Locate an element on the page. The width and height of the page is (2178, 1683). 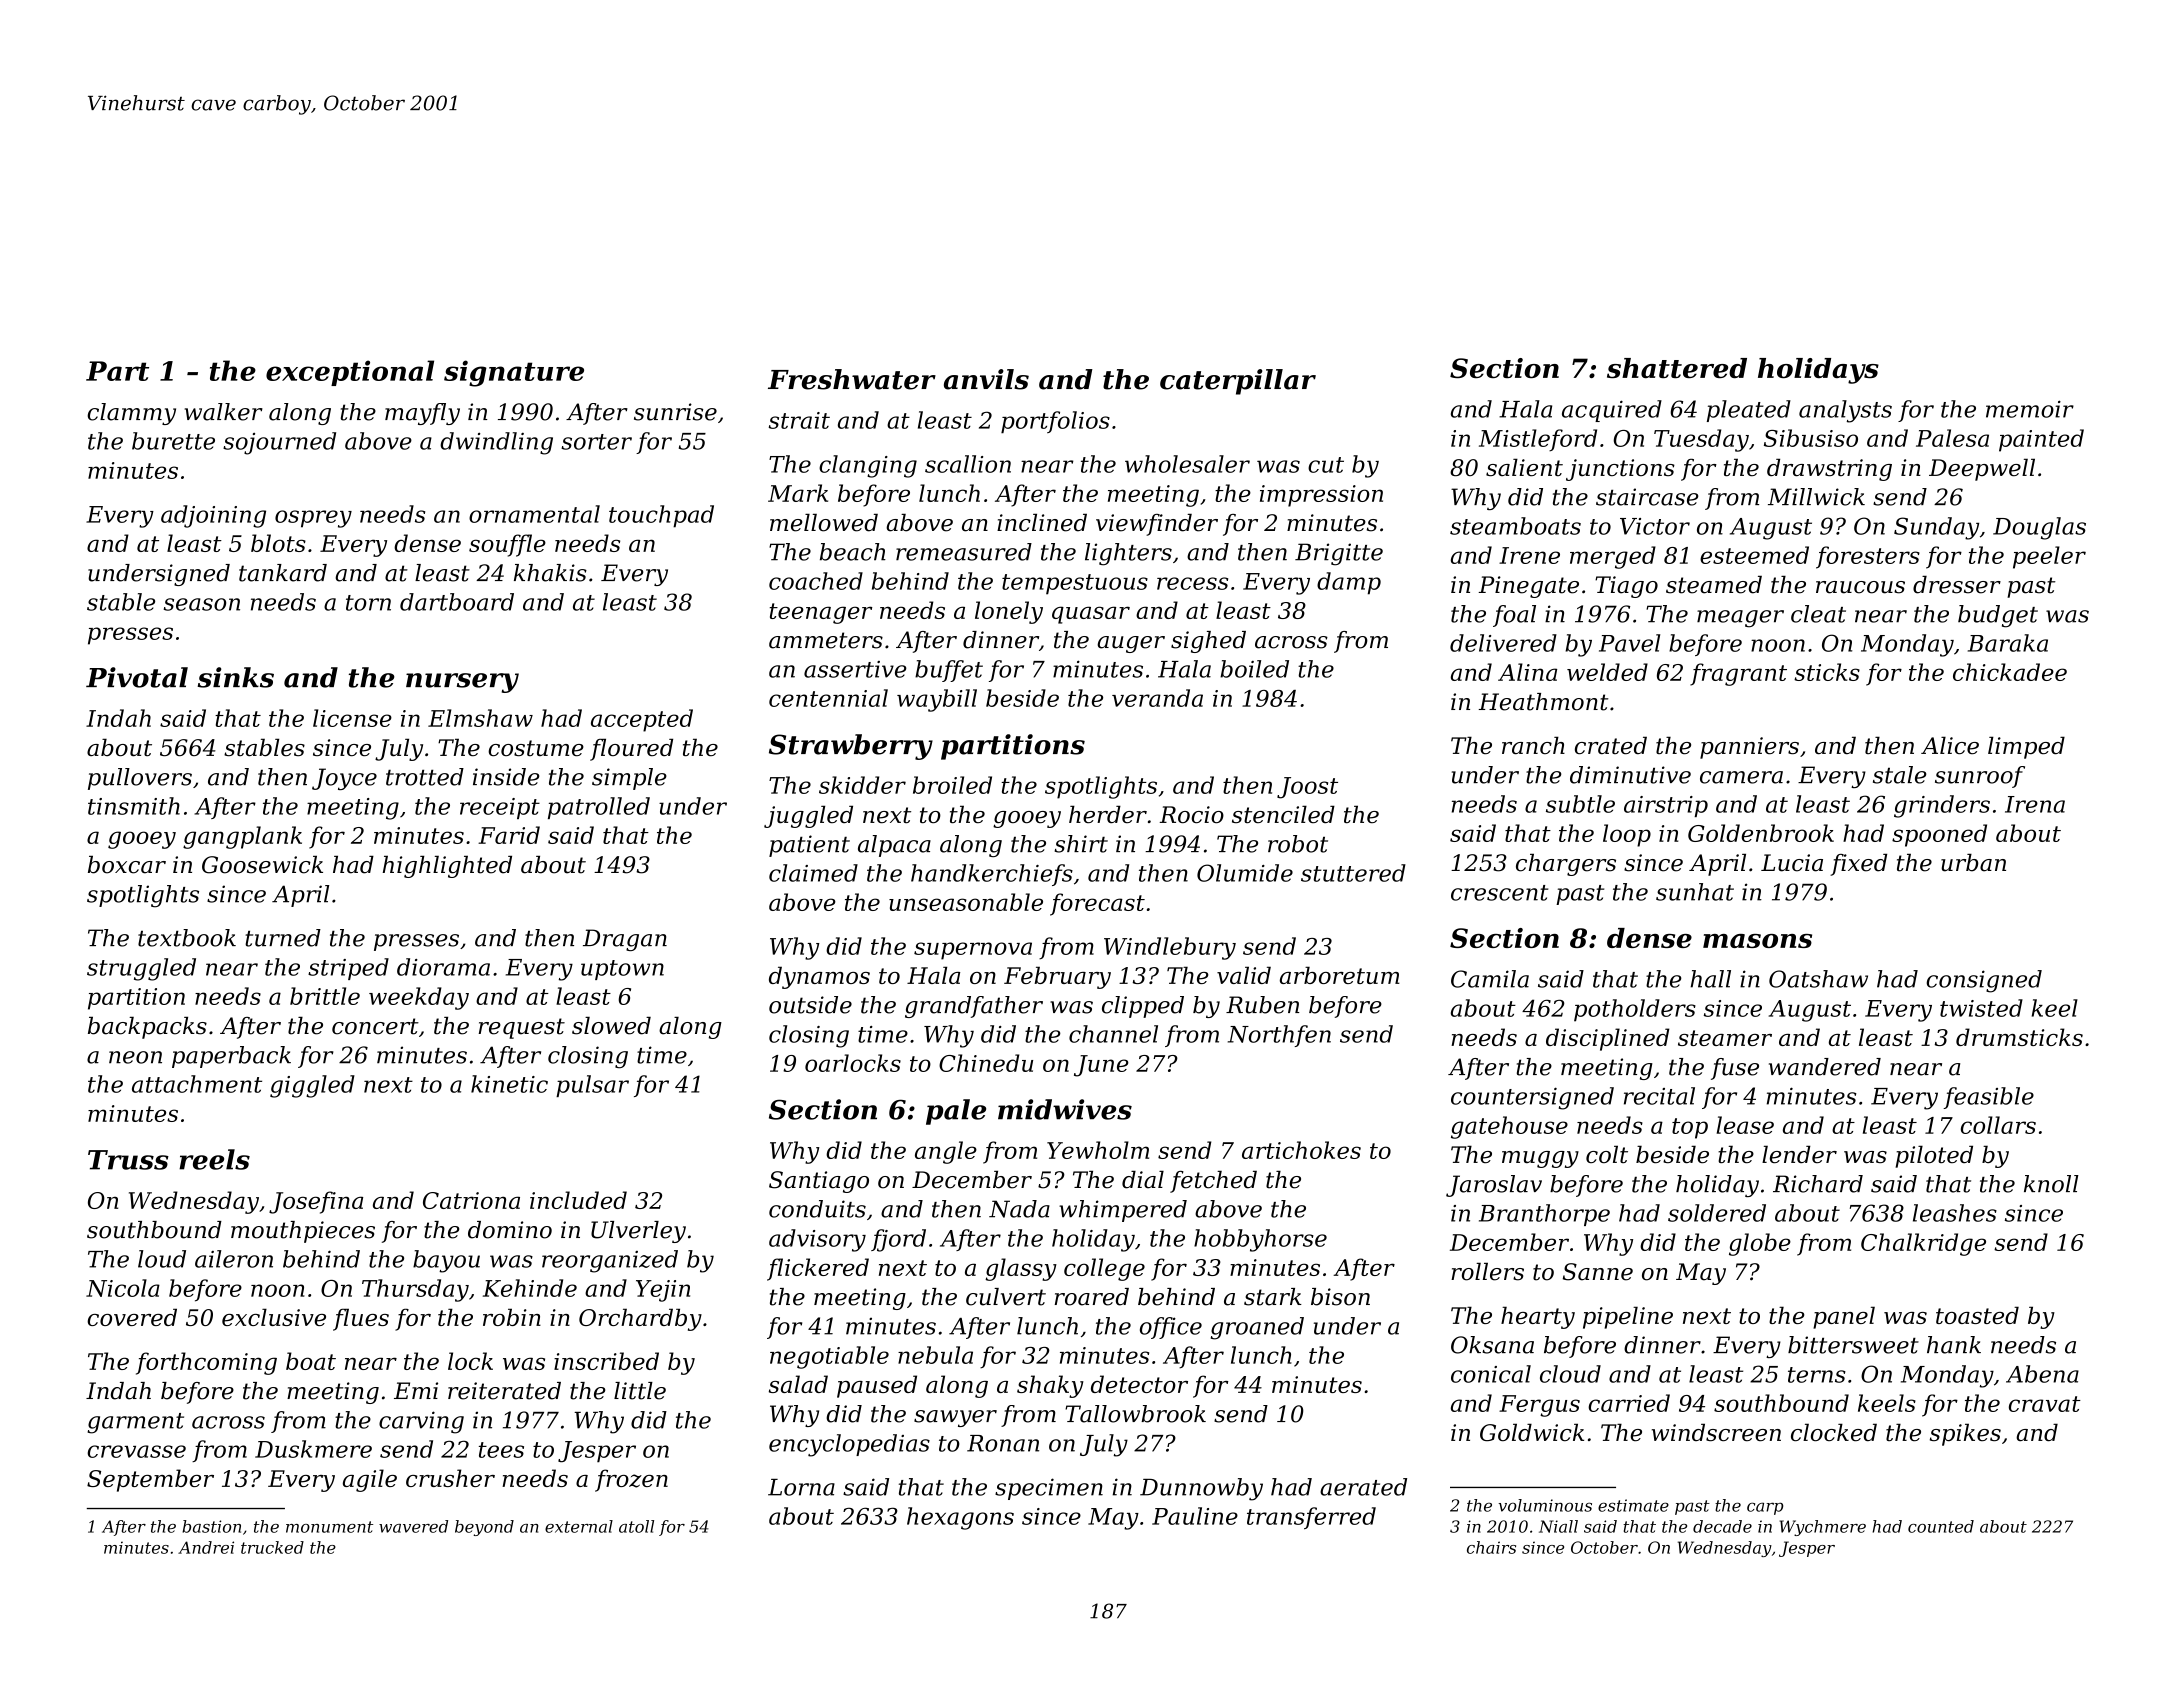
Baraka is located at coordinates (2008, 643).
